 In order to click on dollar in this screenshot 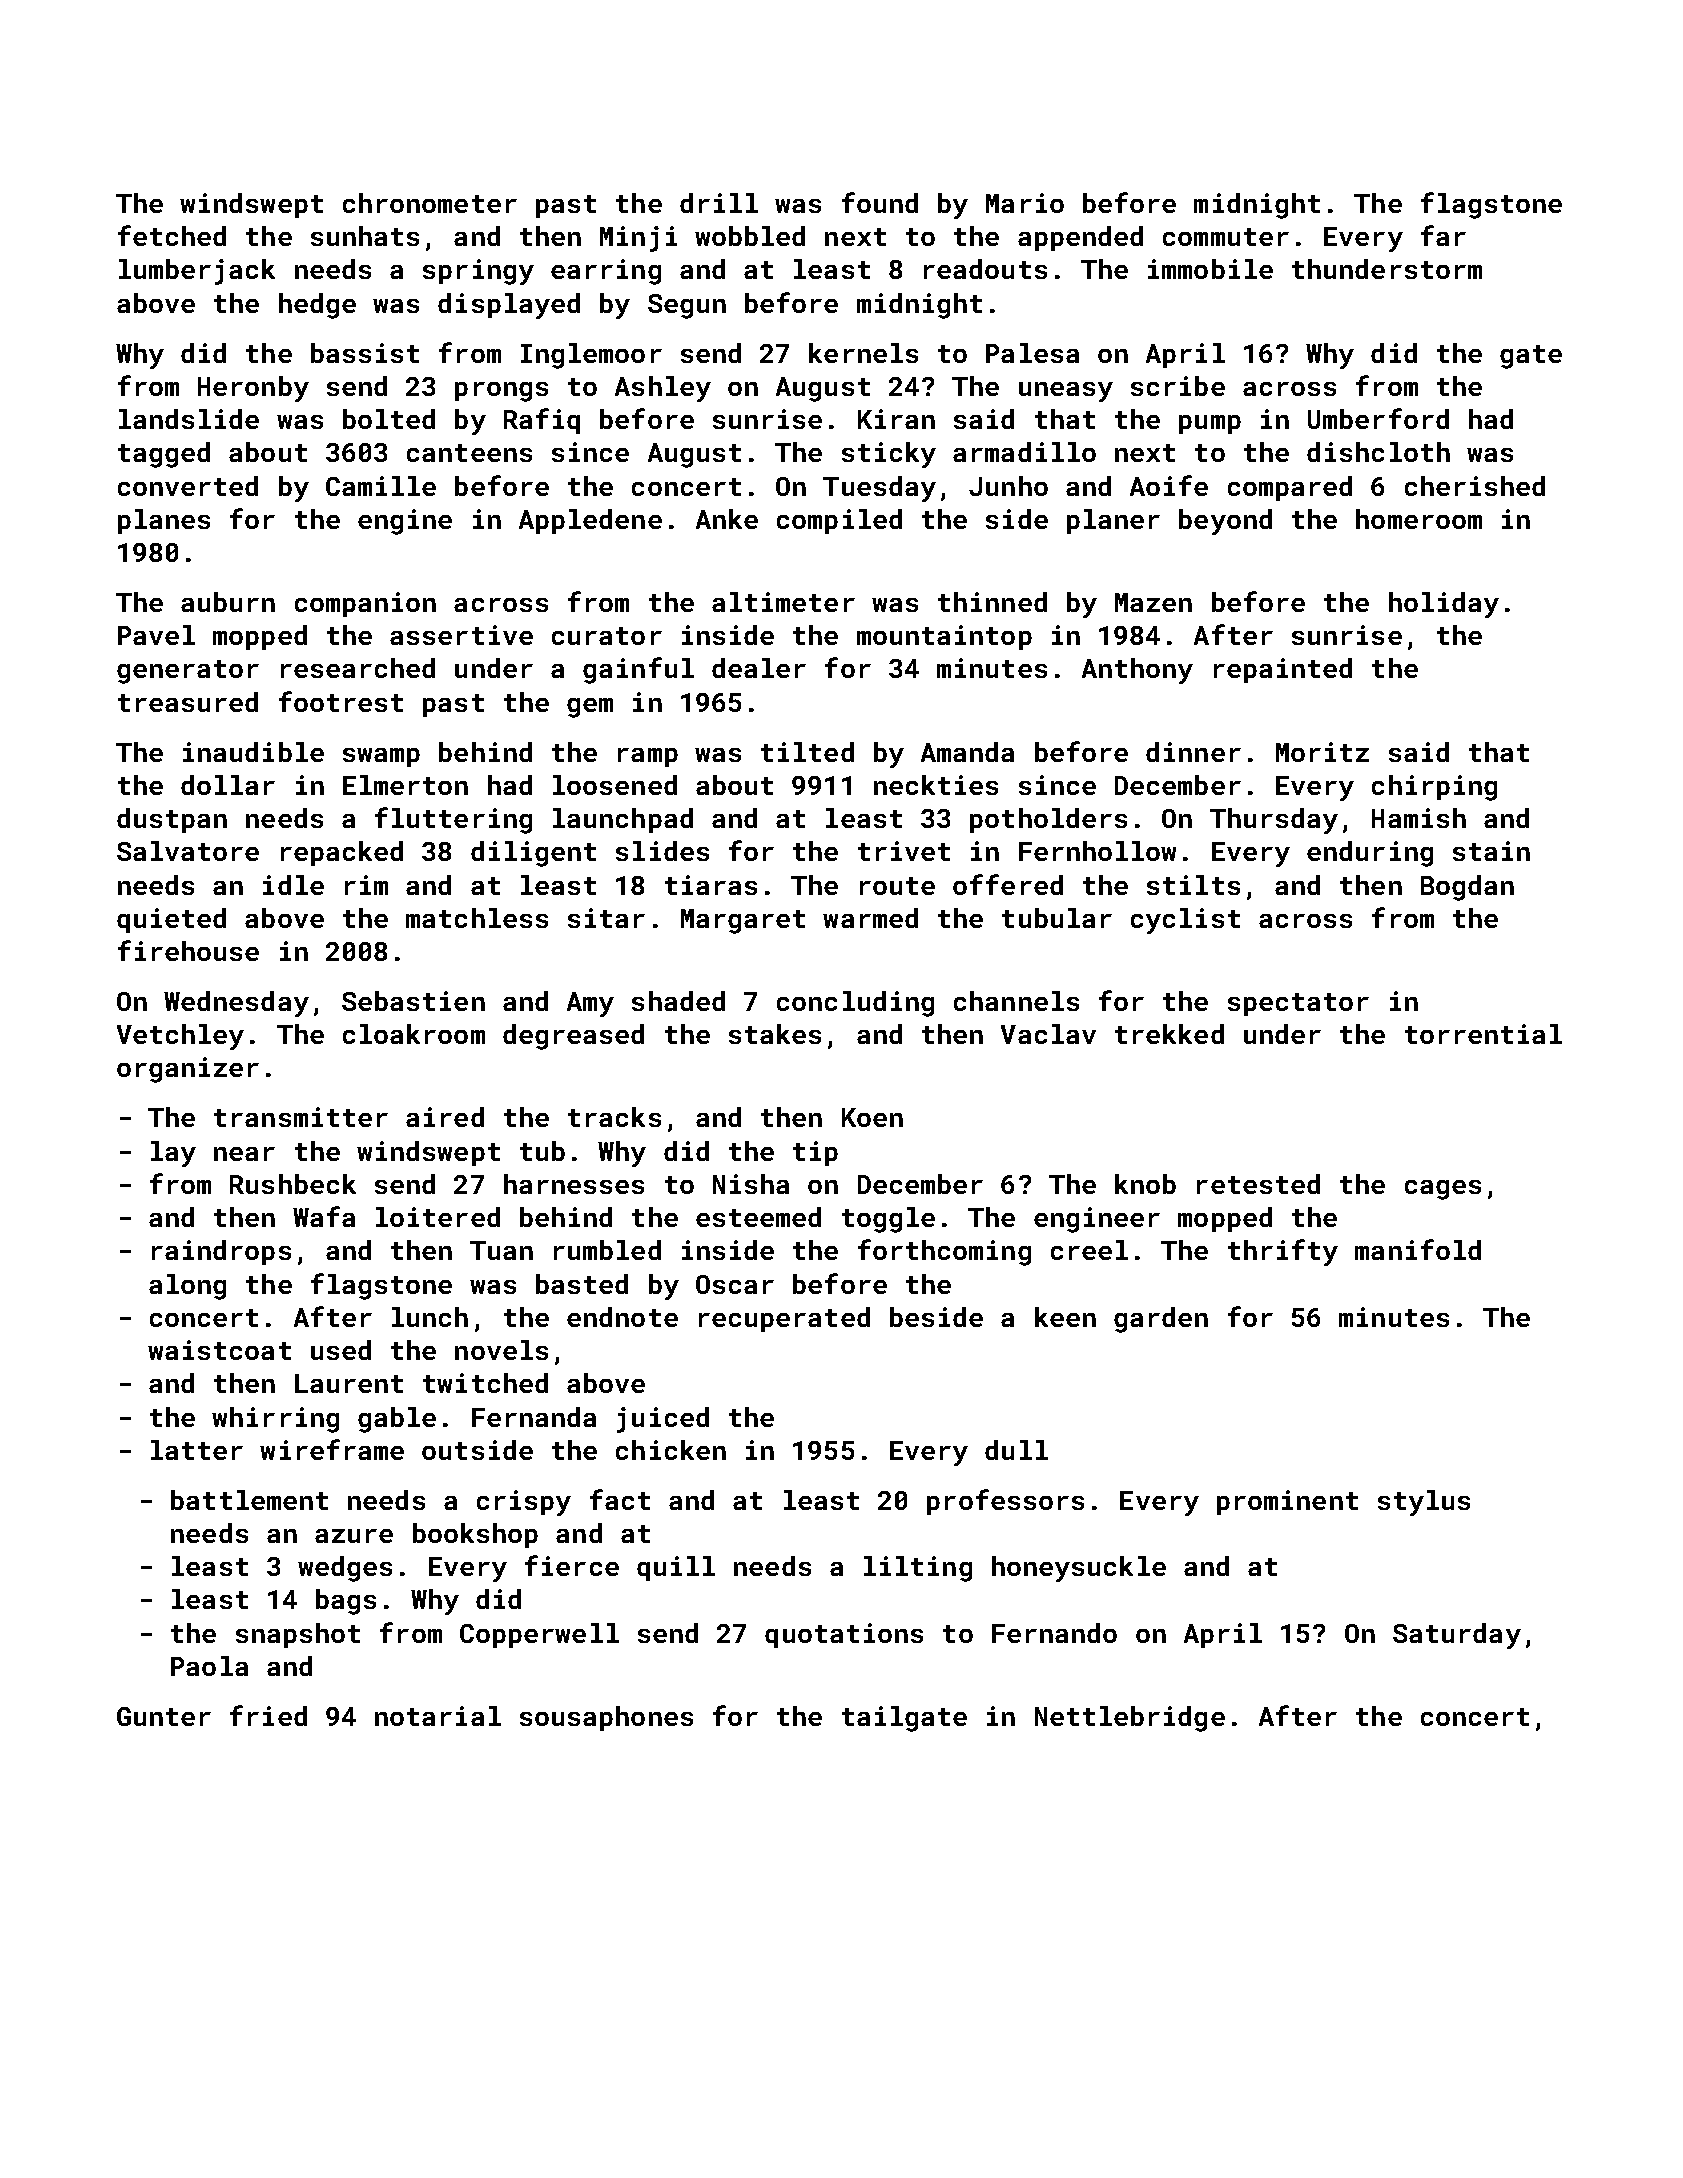, I will do `click(228, 785)`.
